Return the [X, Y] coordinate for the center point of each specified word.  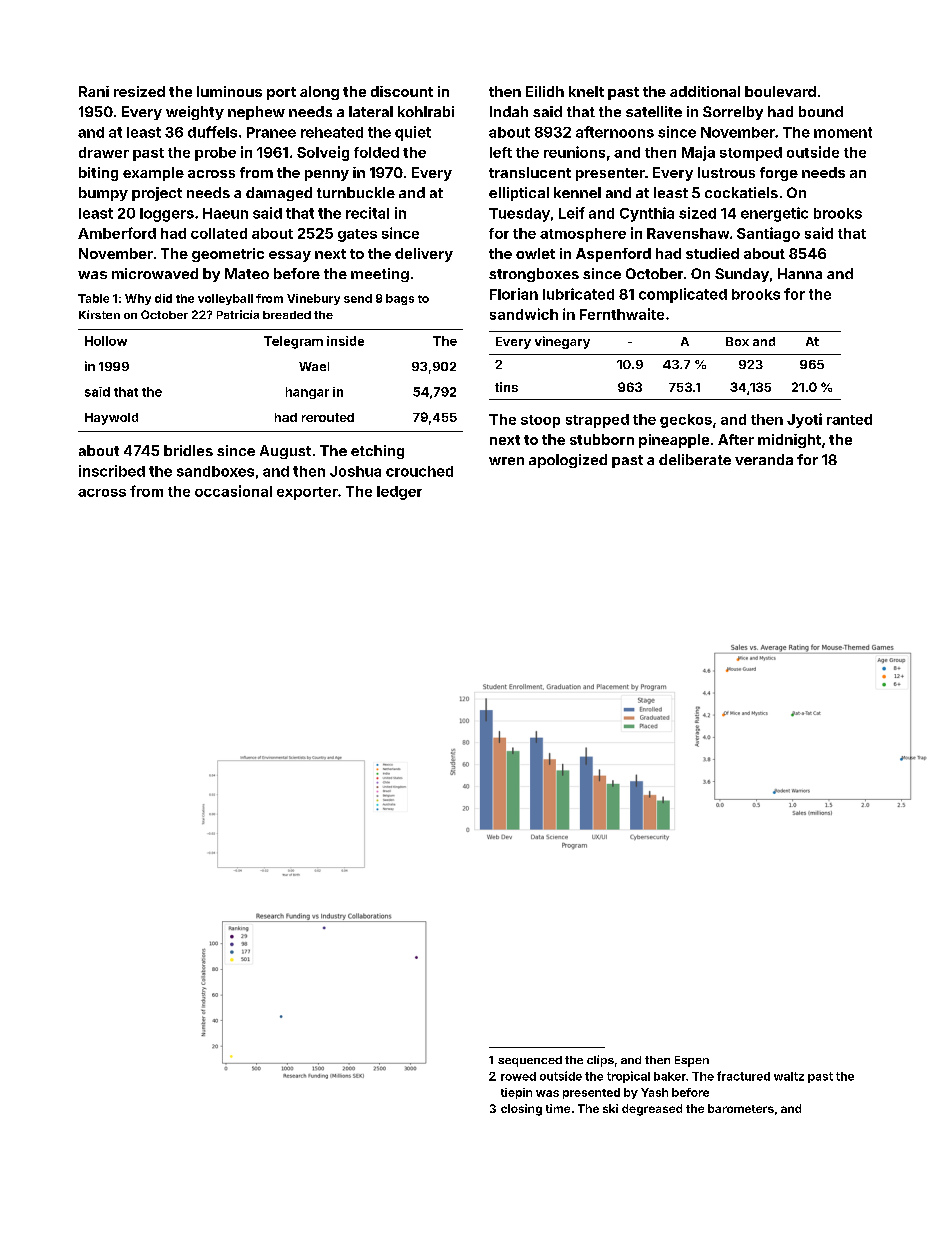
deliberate [695, 459]
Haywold [111, 419]
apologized [568, 461]
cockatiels [741, 192]
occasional [233, 491]
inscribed [112, 471]
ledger [399, 493]
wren [506, 461]
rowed [518, 1076]
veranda [764, 459]
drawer [104, 152]
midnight [789, 441]
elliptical [519, 194]
